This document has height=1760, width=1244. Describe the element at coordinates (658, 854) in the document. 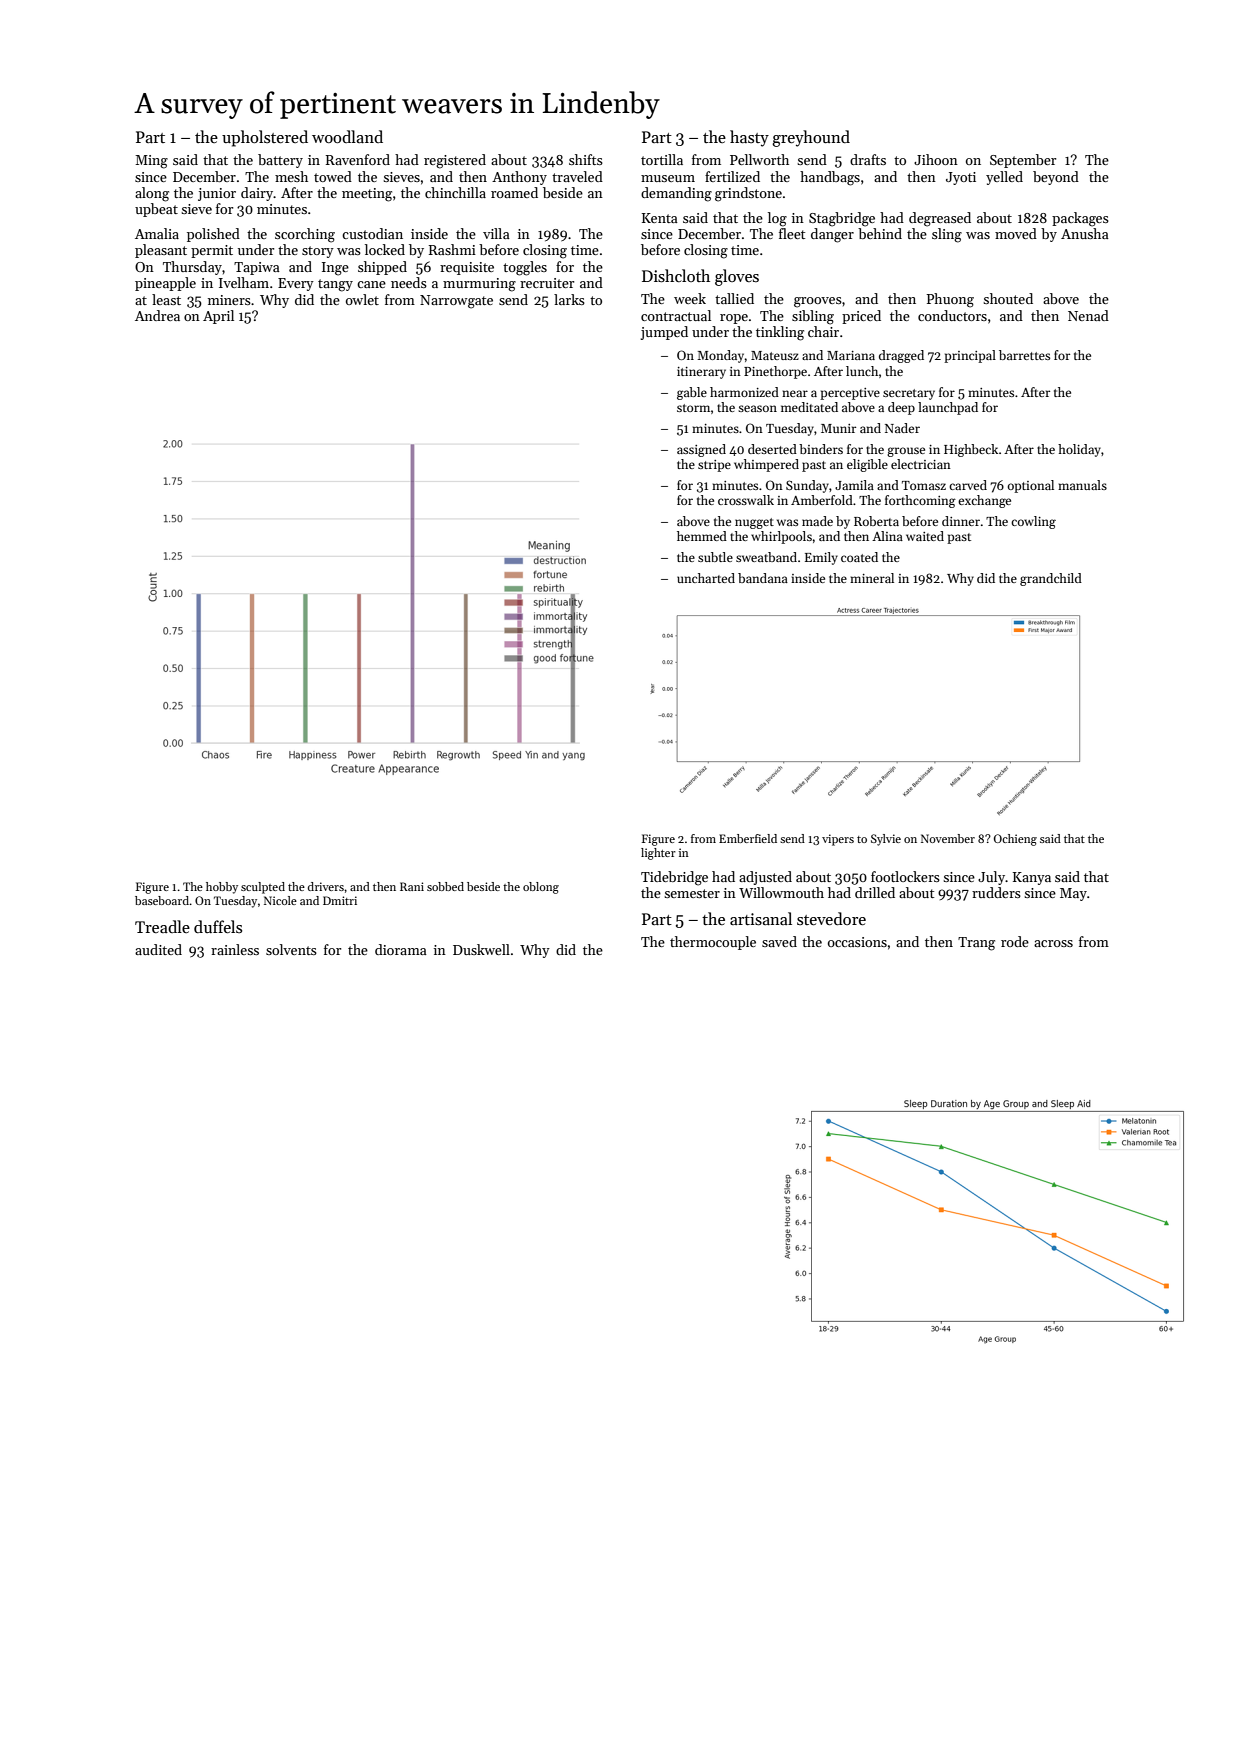

I see `lighter` at that location.
